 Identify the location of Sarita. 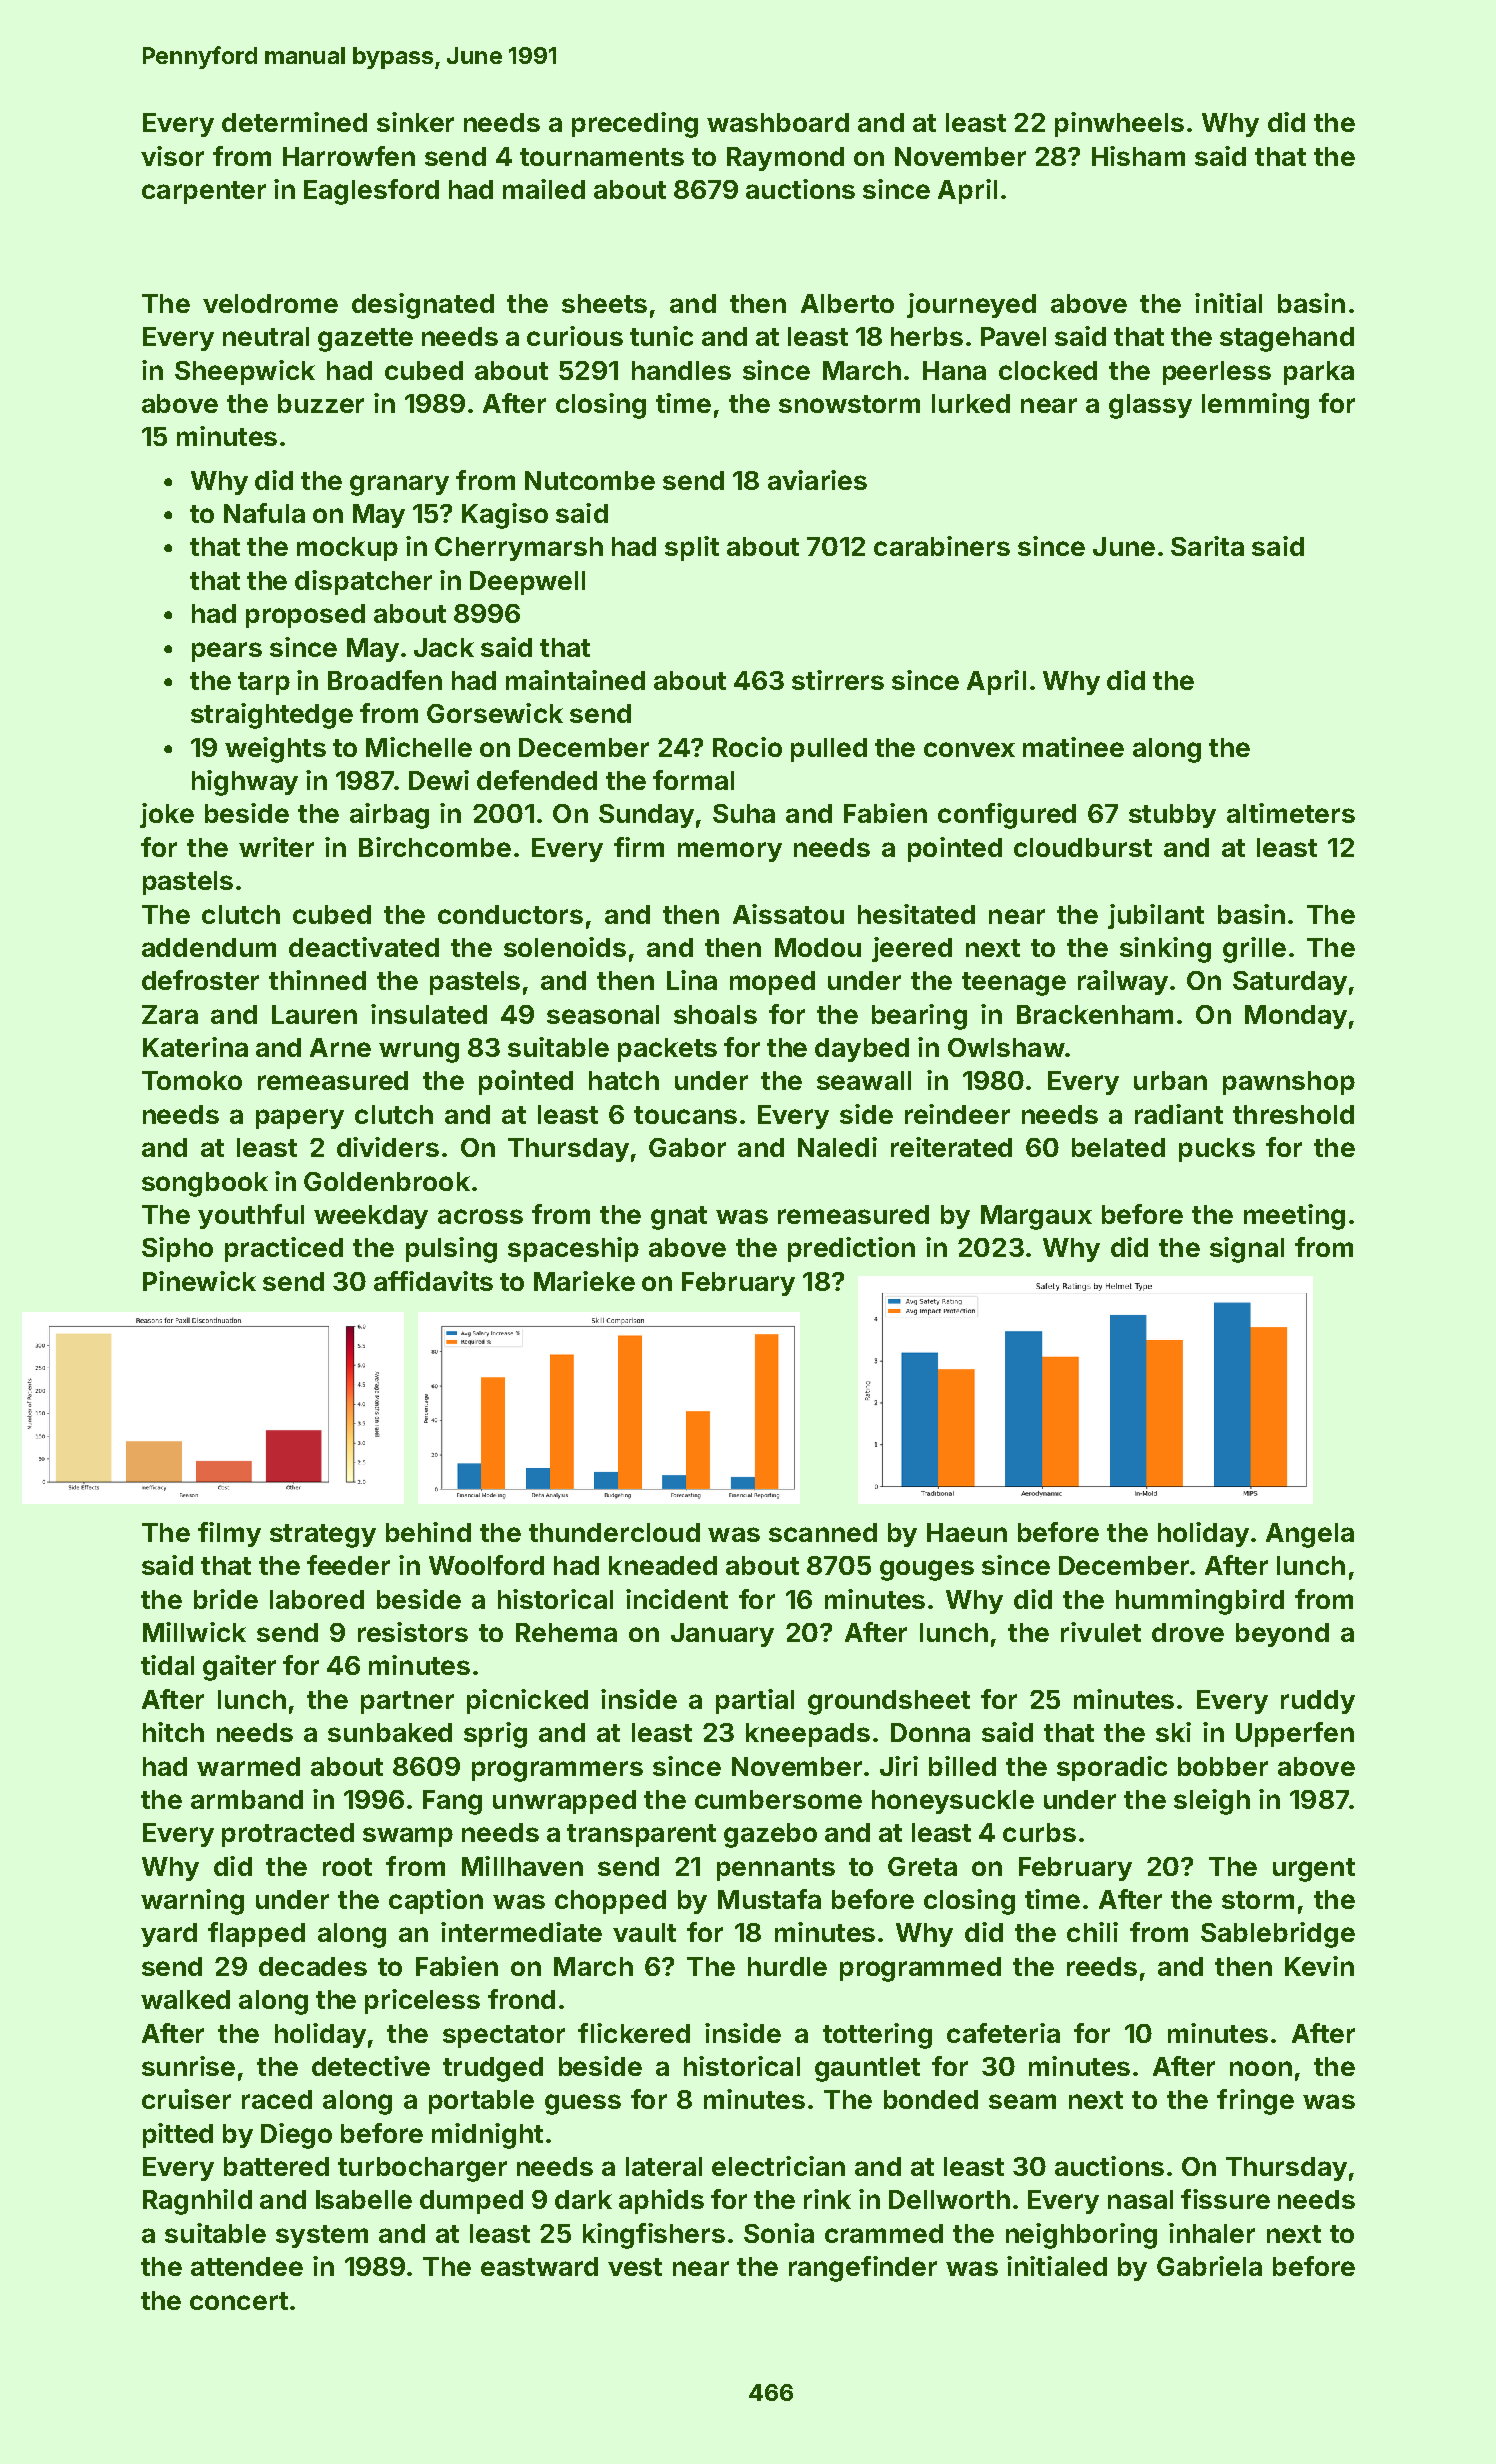
(1207, 546).
